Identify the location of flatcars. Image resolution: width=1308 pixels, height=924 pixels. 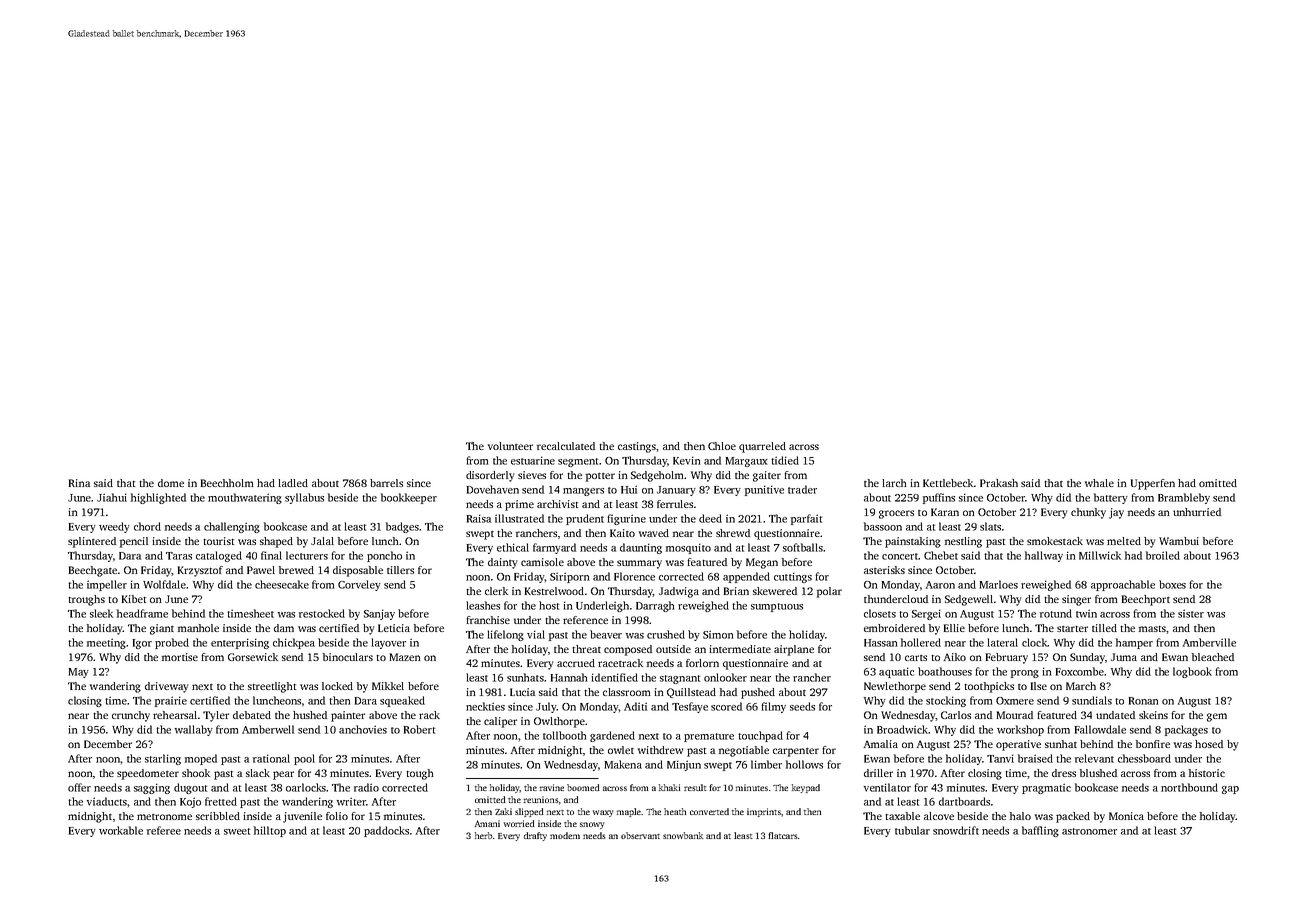
(783, 835).
